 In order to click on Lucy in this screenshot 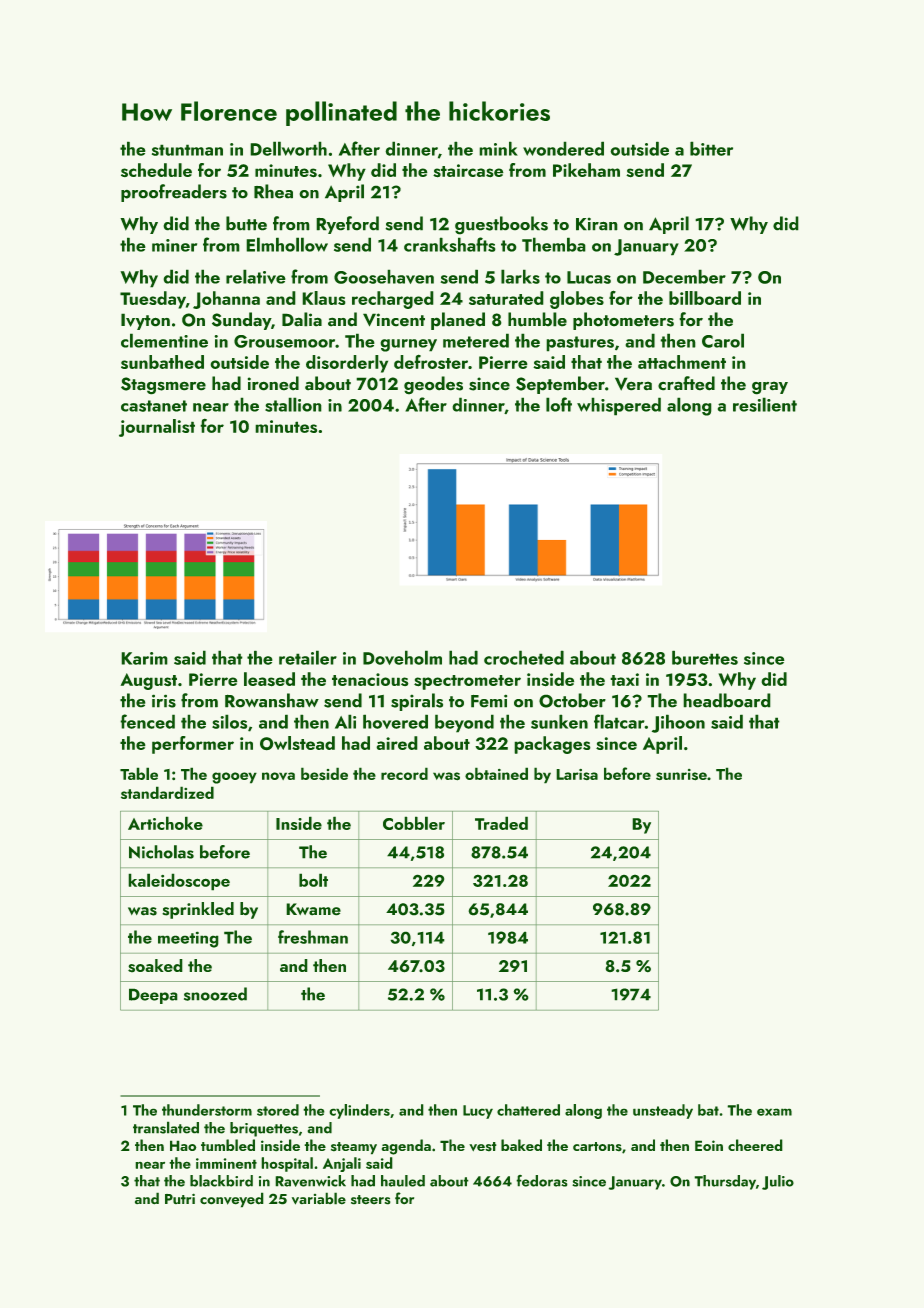, I will do `click(478, 1112)`.
